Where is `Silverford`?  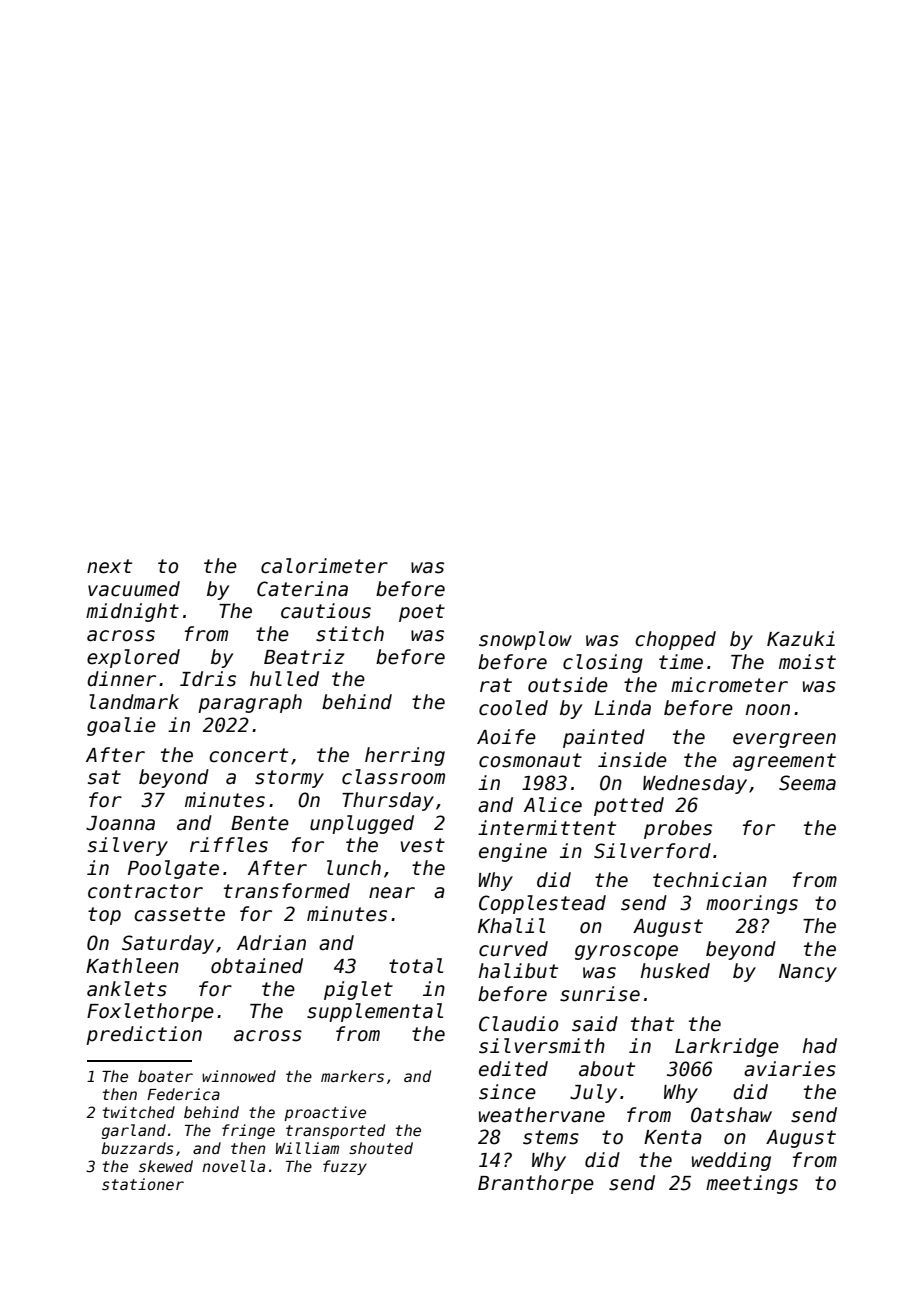 Silverford is located at coordinates (652, 851).
